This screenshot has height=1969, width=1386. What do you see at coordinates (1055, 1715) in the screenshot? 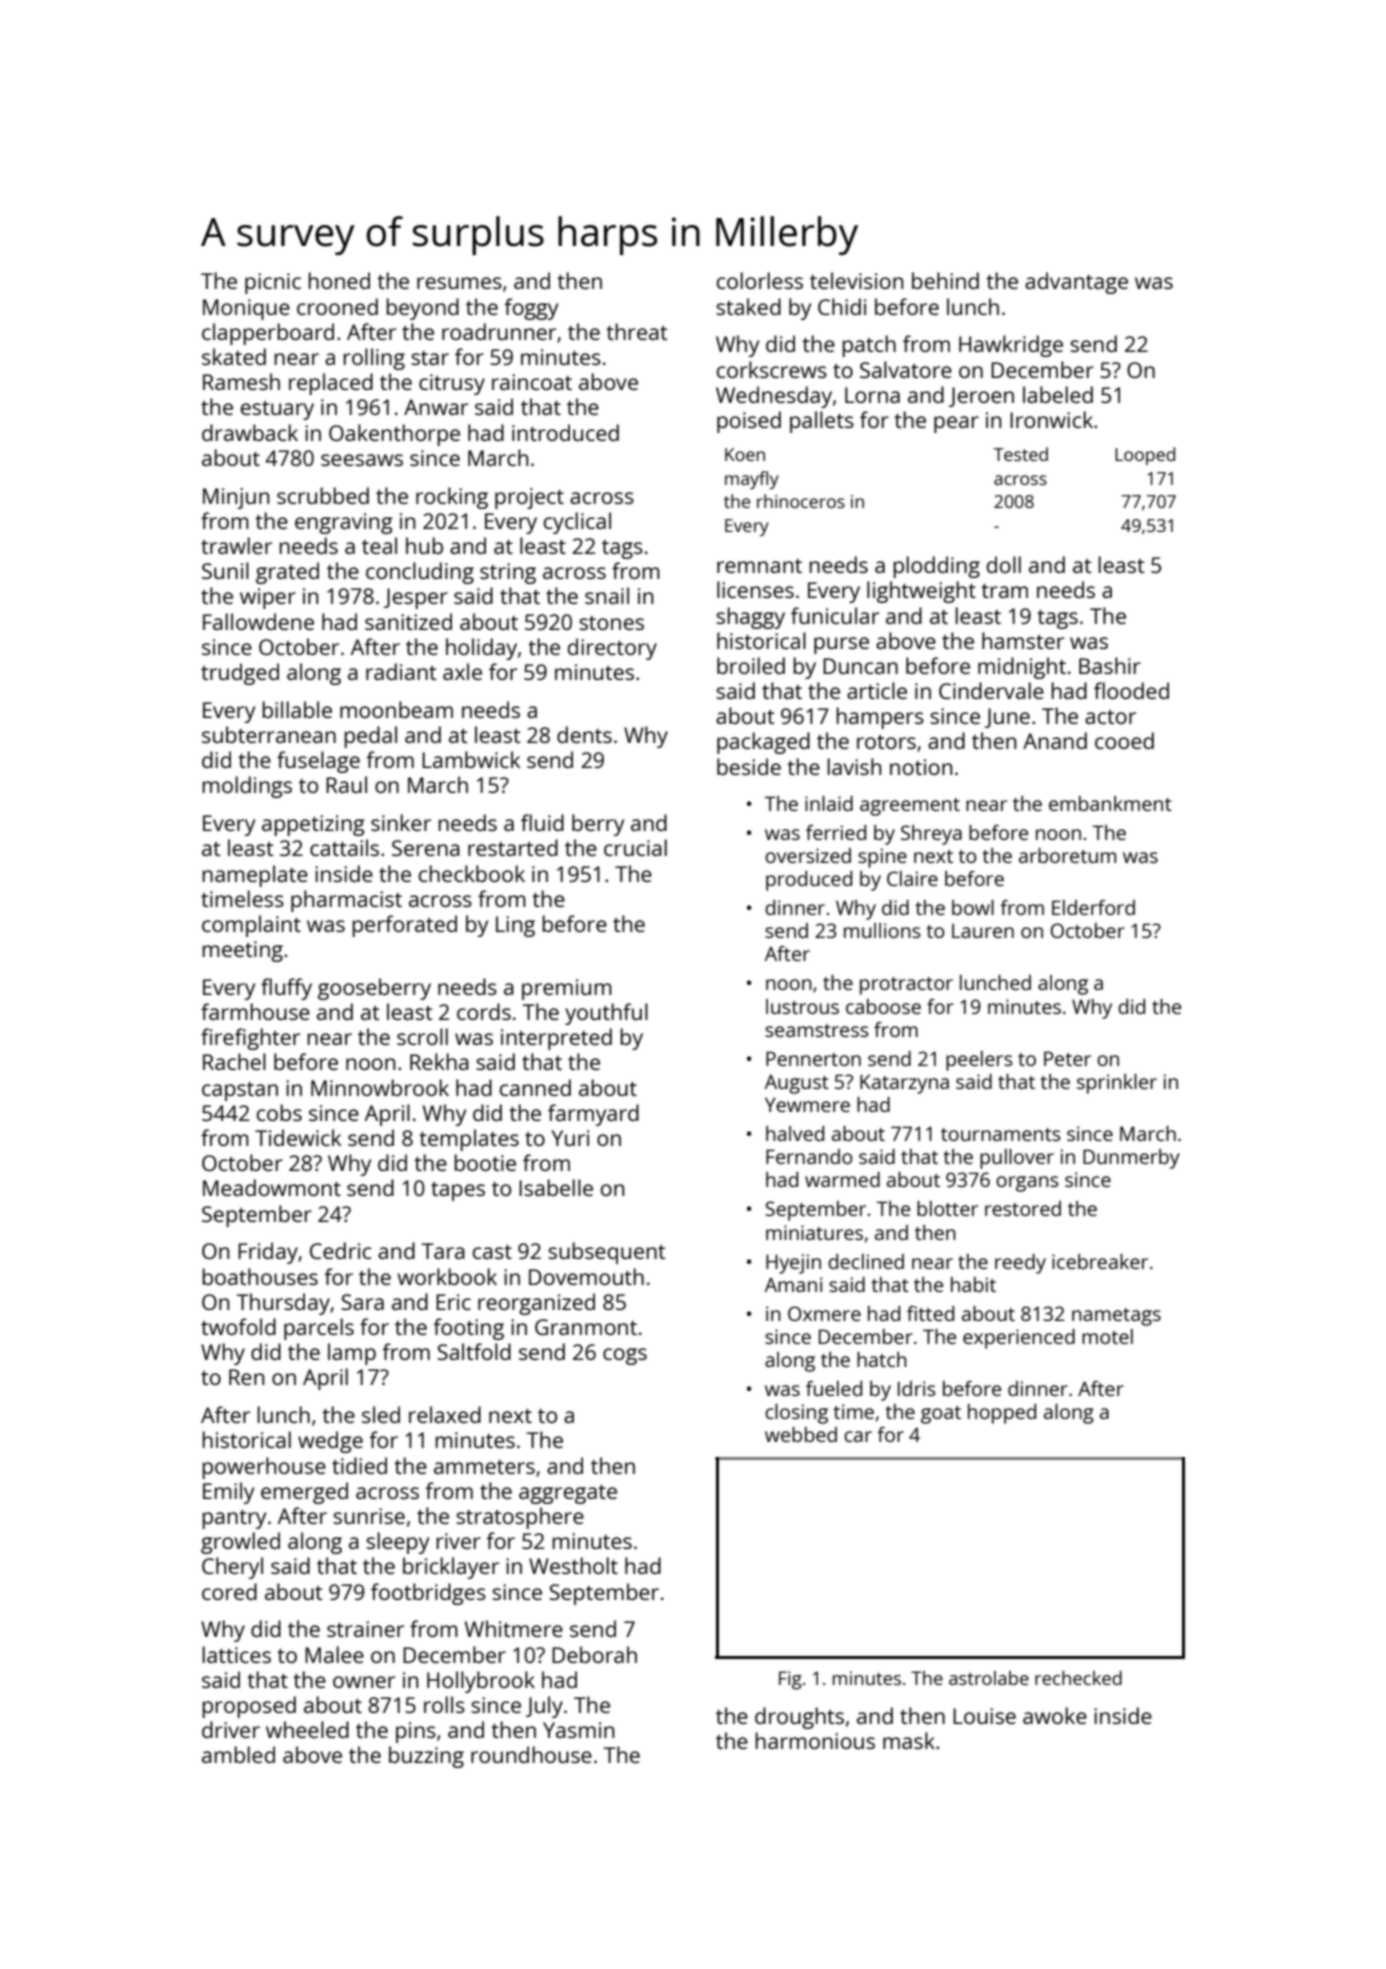
I see `awoke` at bounding box center [1055, 1715].
